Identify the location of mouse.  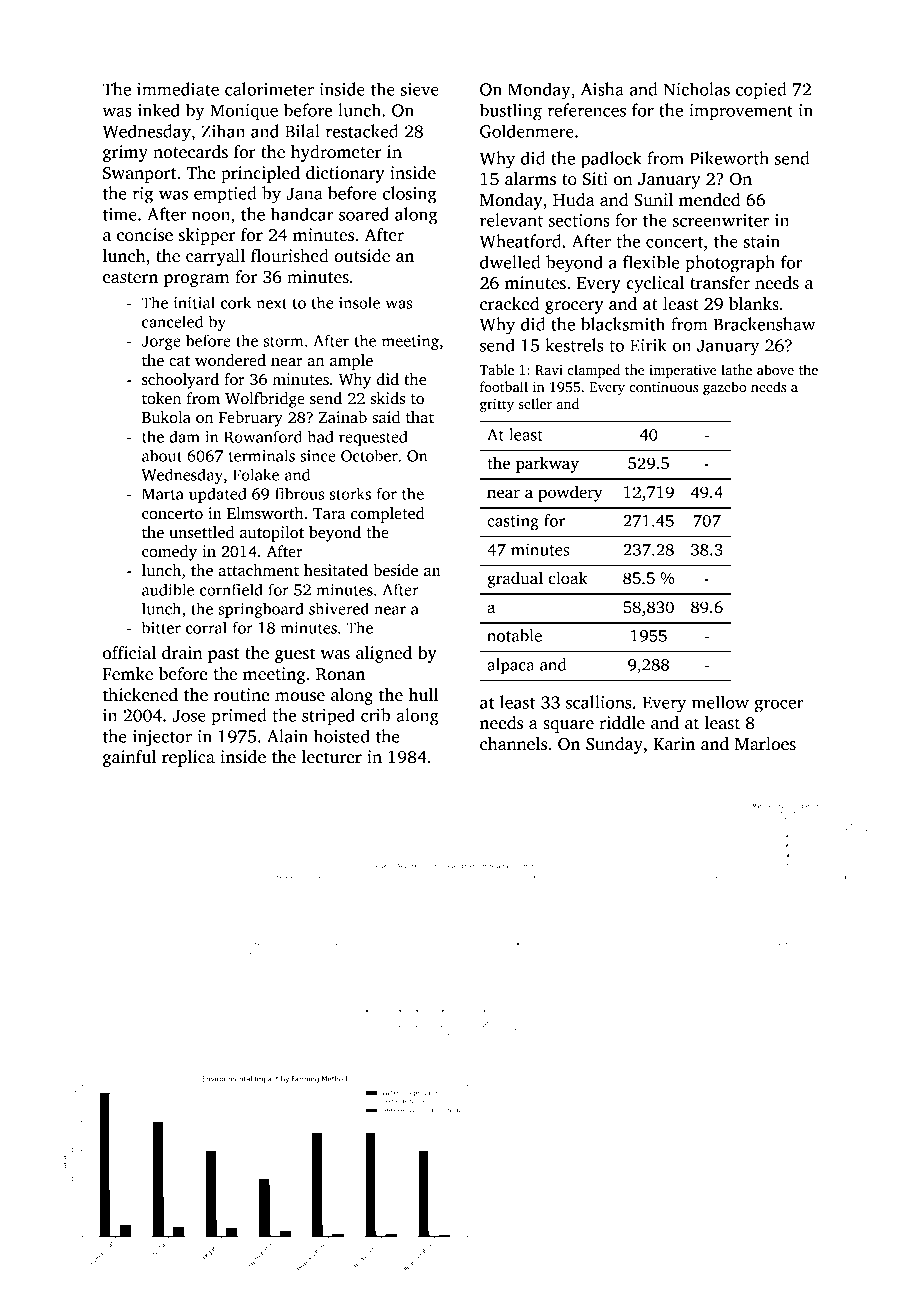
(300, 697).
